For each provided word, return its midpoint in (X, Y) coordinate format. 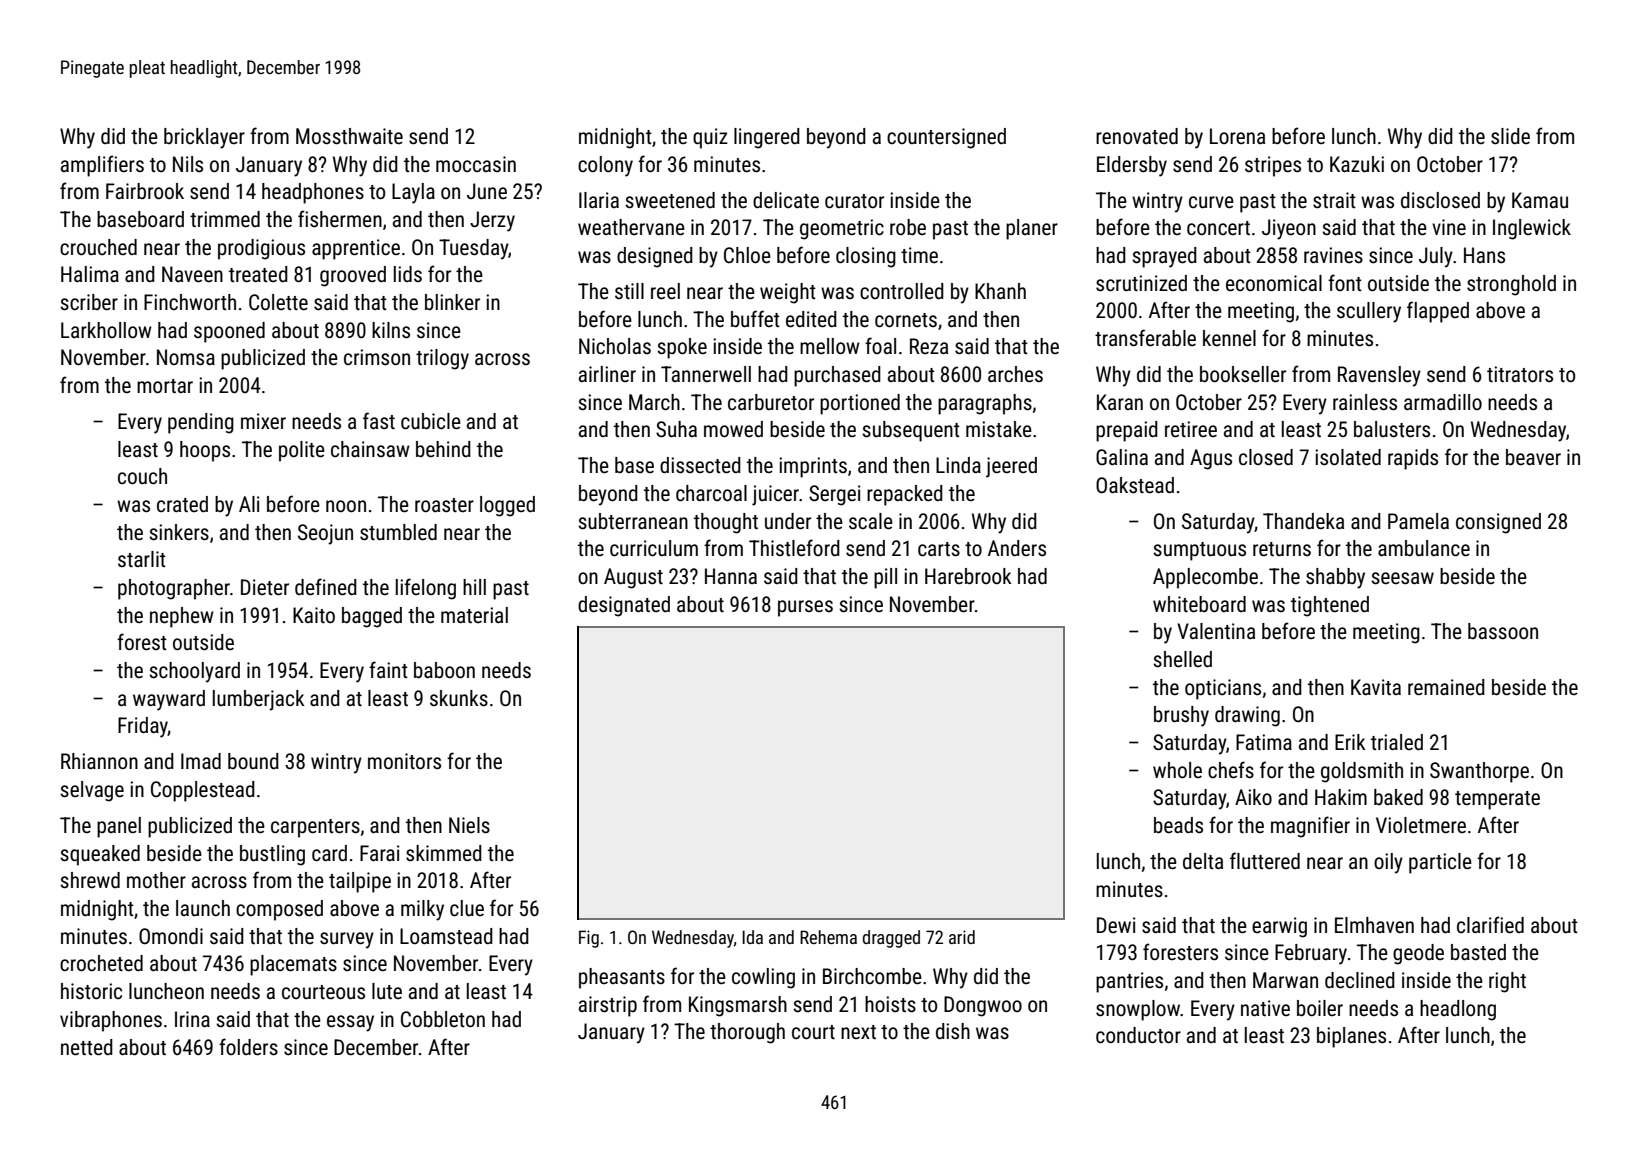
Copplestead (203, 791)
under (788, 521)
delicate (786, 200)
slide (1510, 136)
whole (1177, 770)
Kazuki (1357, 164)
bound (253, 761)
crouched (98, 247)
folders (248, 1047)
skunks (459, 698)
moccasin (476, 164)
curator (854, 201)
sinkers (179, 532)
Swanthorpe (1479, 772)
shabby (1335, 578)
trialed (1397, 742)
